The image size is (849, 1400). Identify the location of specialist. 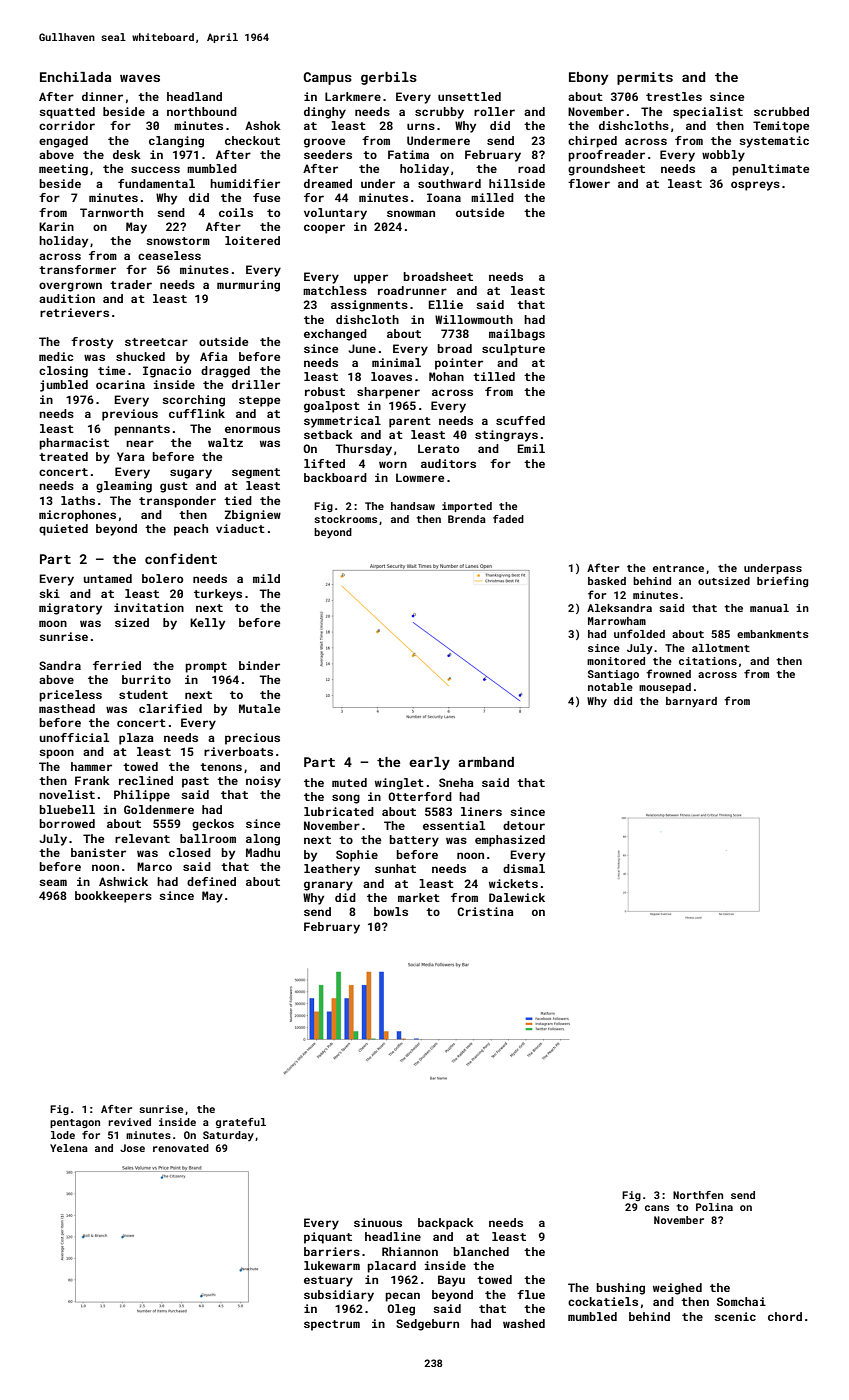
(708, 113).
